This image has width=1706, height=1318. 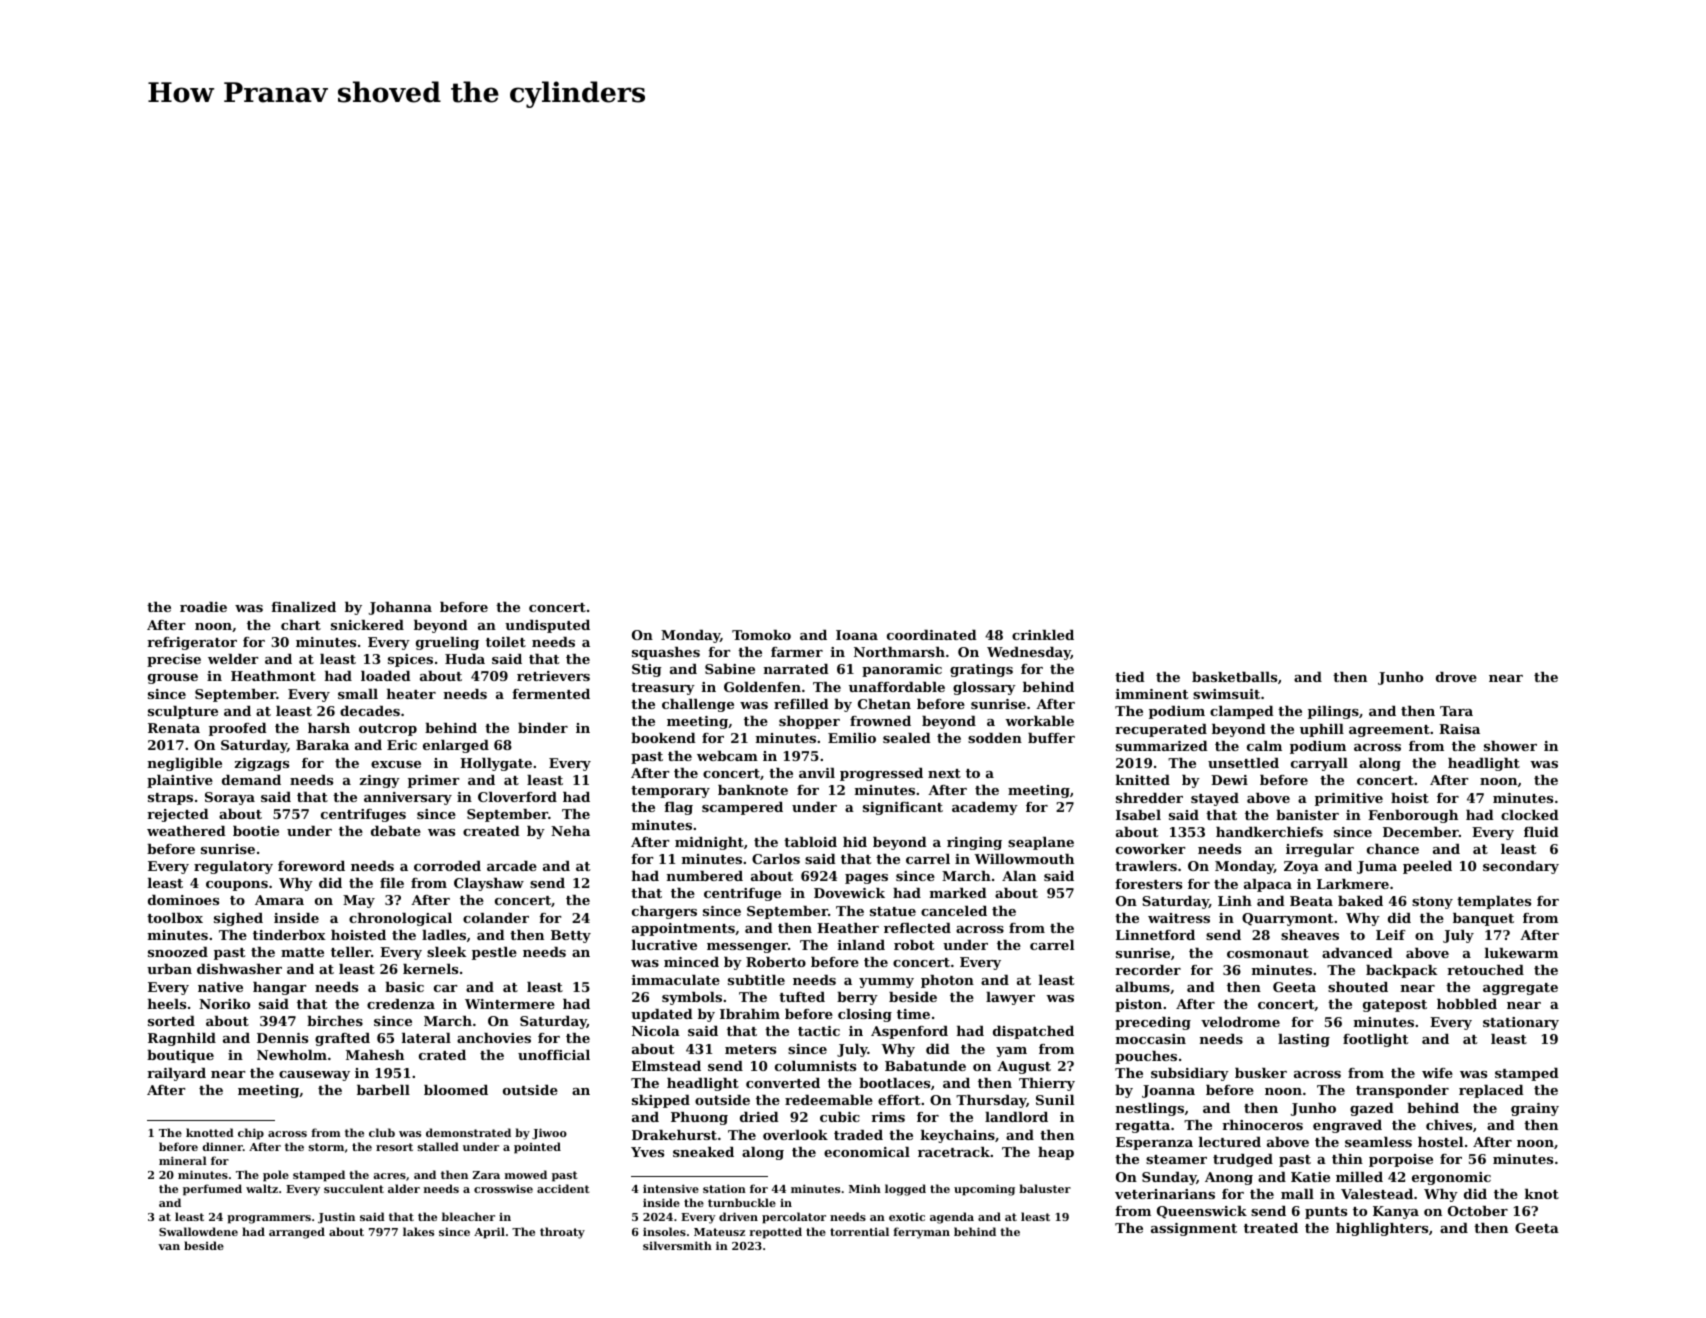 I want to click on coordinated, so click(x=932, y=635).
